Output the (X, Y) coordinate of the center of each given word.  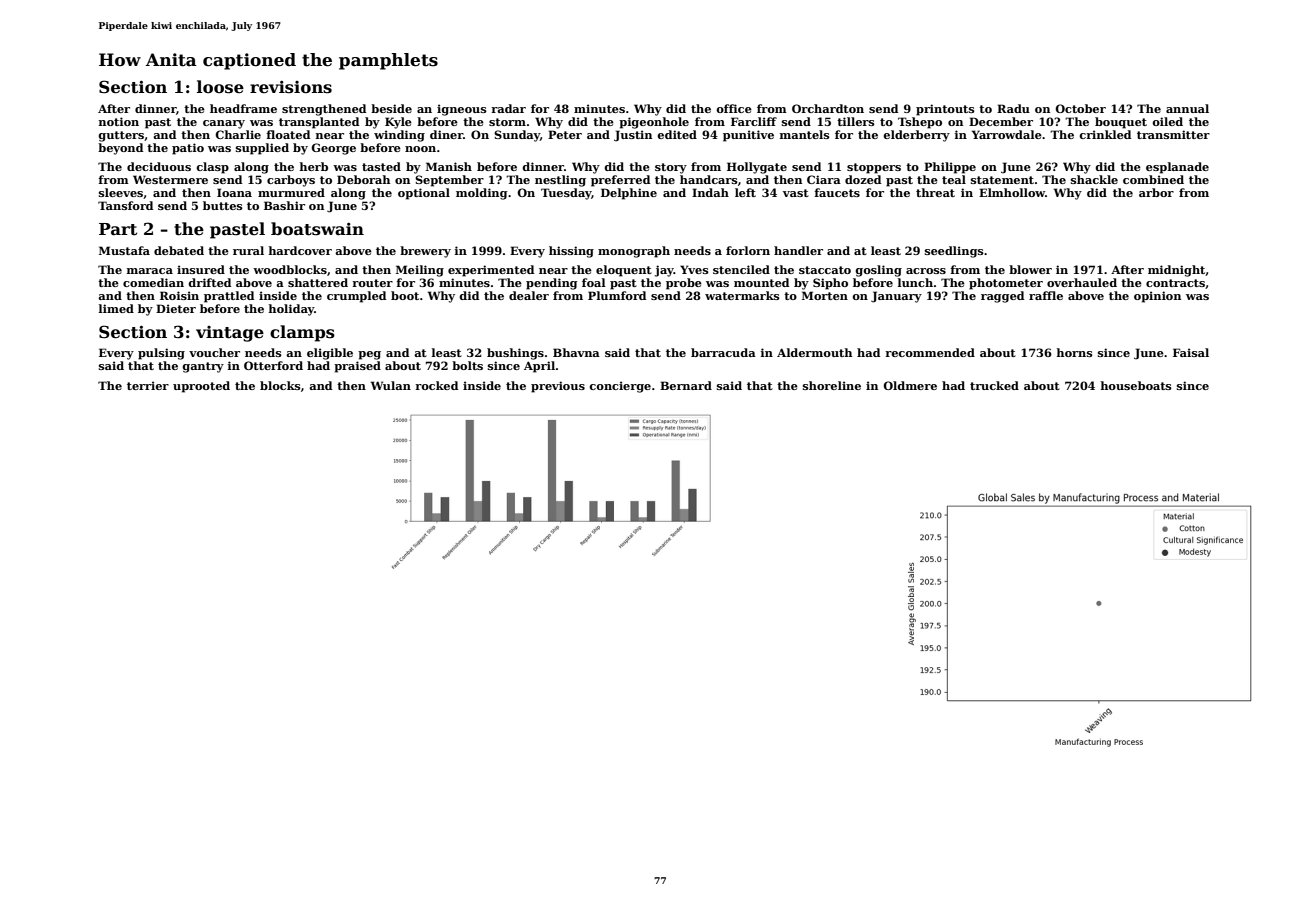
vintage (230, 334)
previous (558, 387)
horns (1075, 352)
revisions (291, 87)
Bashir (284, 205)
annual (1187, 108)
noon (420, 149)
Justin (633, 136)
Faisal (1191, 352)
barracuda (723, 352)
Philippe (950, 168)
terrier (148, 385)
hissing (571, 252)
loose (220, 87)
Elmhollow (1012, 192)
